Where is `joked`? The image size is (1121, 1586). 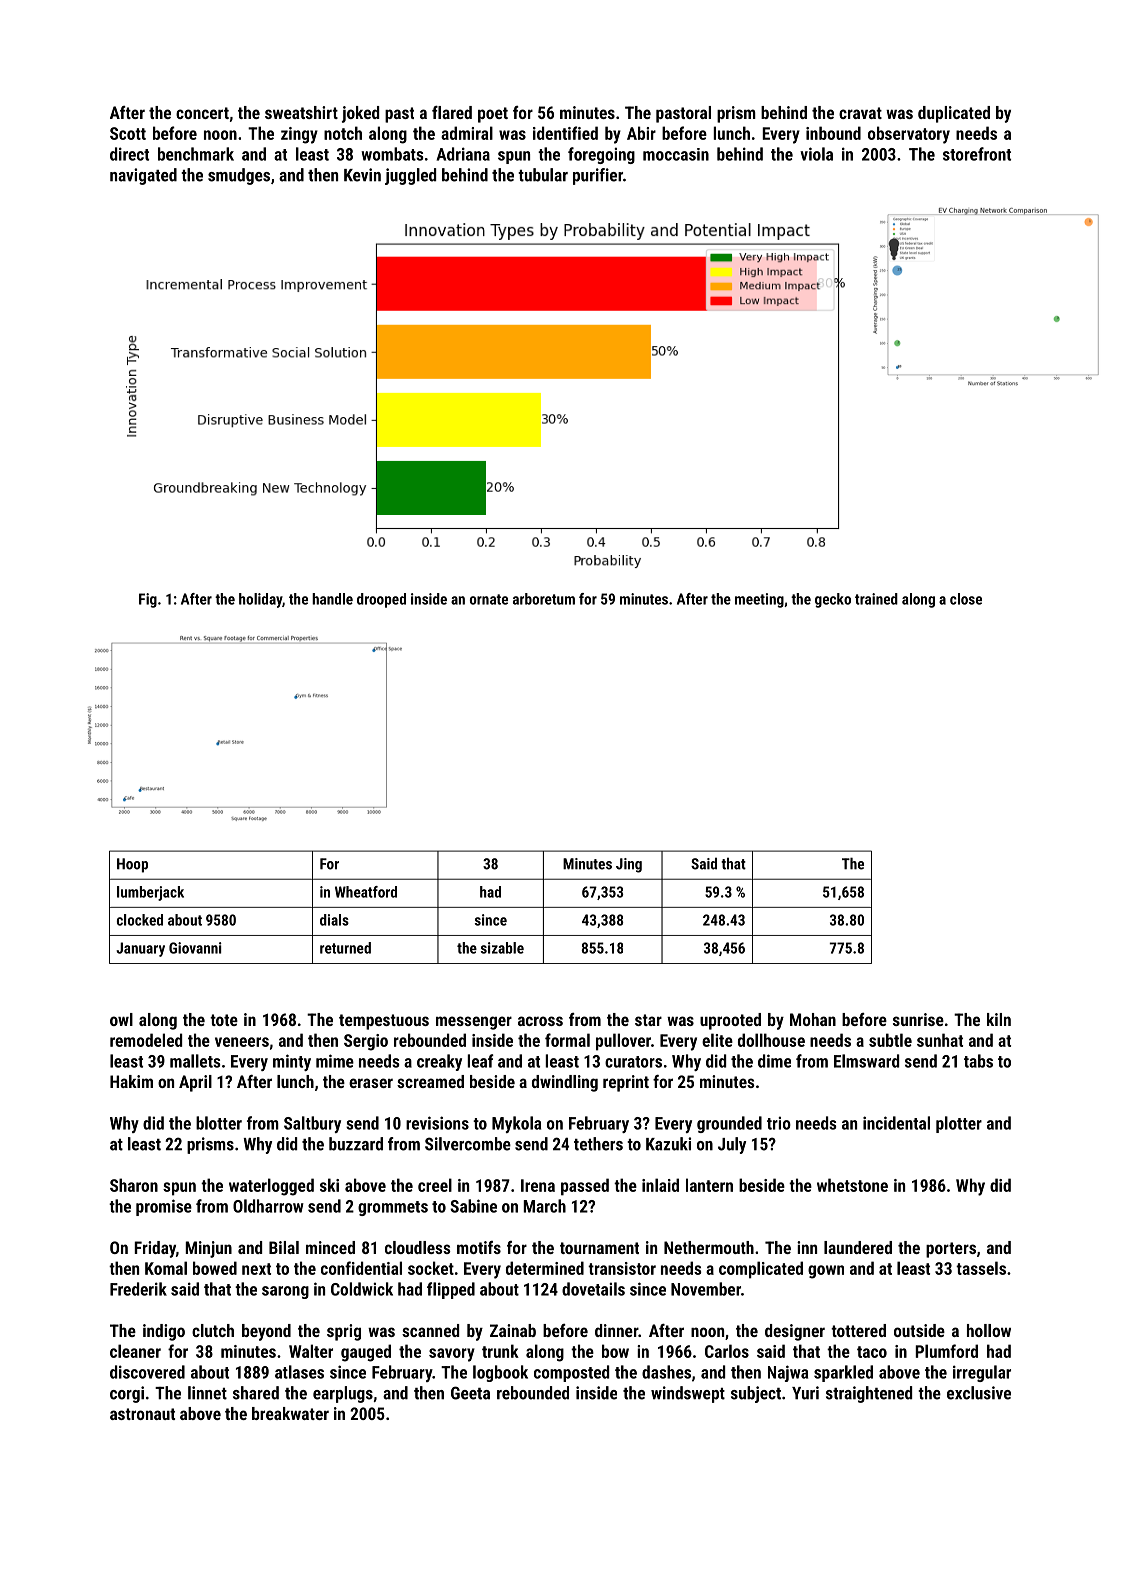 joked is located at coordinates (360, 114).
